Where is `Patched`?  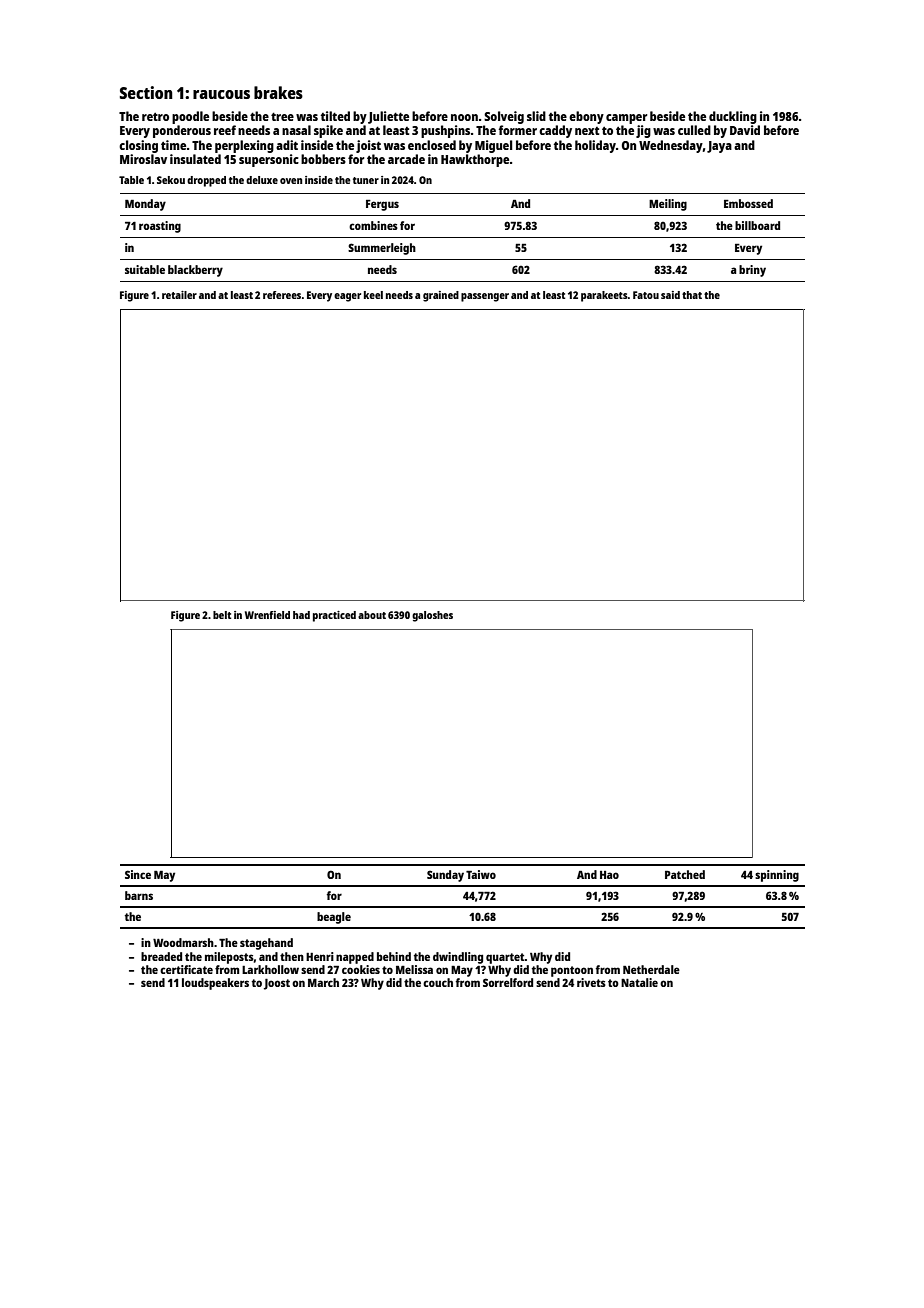
Patched is located at coordinates (685, 874).
